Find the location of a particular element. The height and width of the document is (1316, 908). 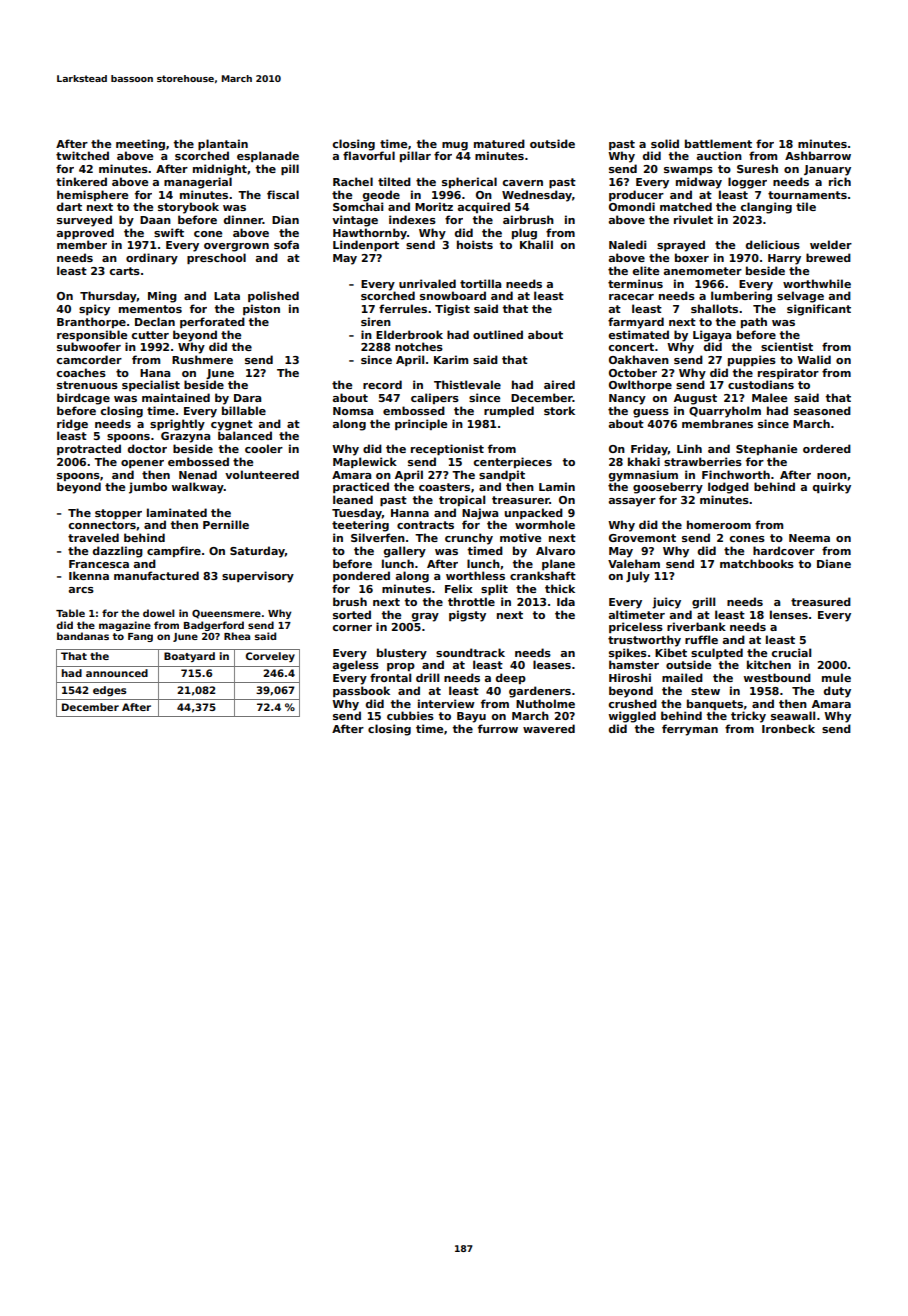

twitched is located at coordinates (82, 155).
